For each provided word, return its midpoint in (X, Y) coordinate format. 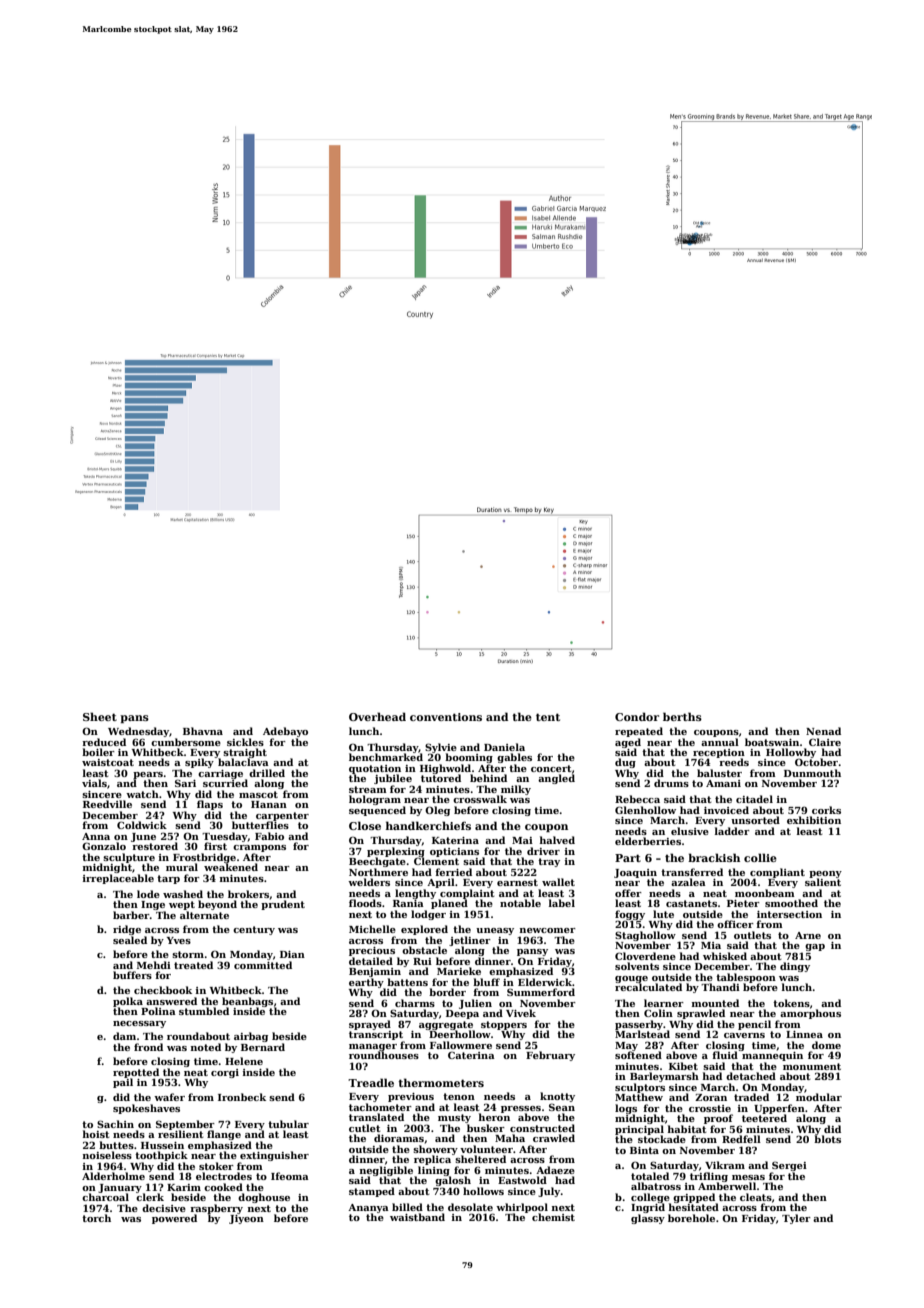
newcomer (548, 930)
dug (625, 763)
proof (718, 1119)
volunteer (486, 1149)
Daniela (504, 747)
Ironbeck (242, 1097)
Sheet (100, 716)
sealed (130, 940)
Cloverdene (645, 956)
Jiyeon (246, 1219)
